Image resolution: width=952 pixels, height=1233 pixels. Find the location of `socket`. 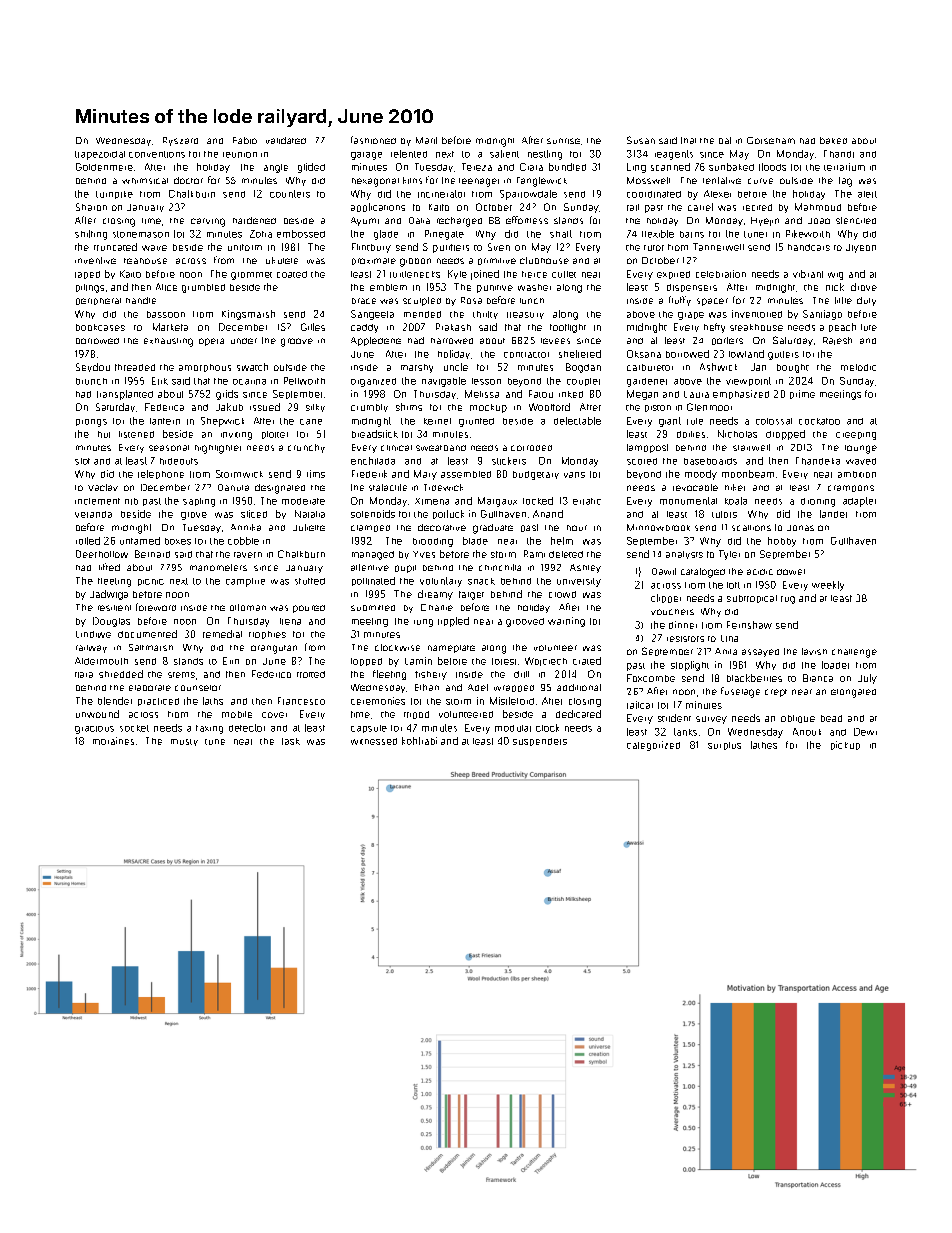

socket is located at coordinates (134, 728).
